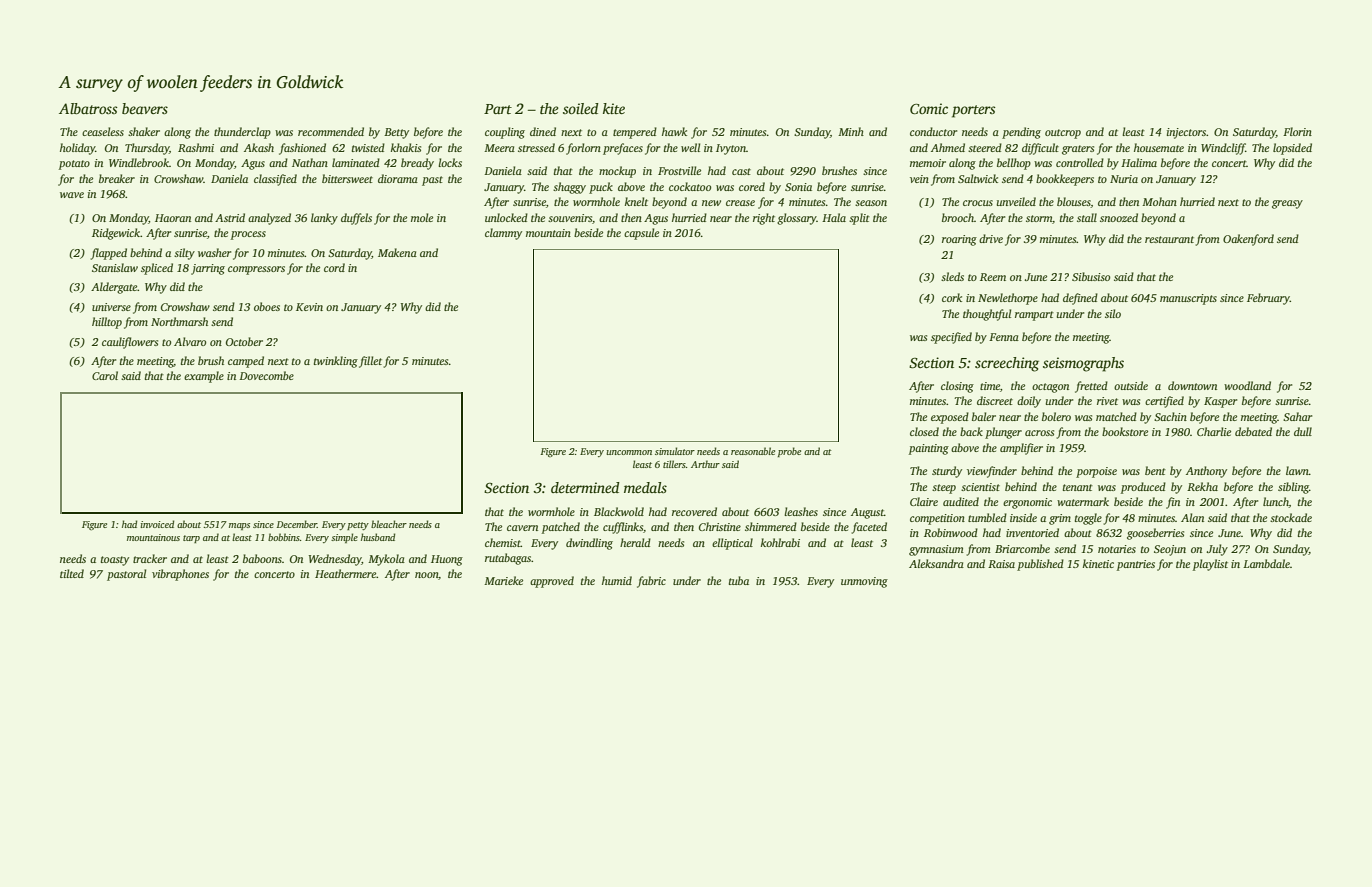  Describe the element at coordinates (973, 111) in the image. I see `porters` at that location.
